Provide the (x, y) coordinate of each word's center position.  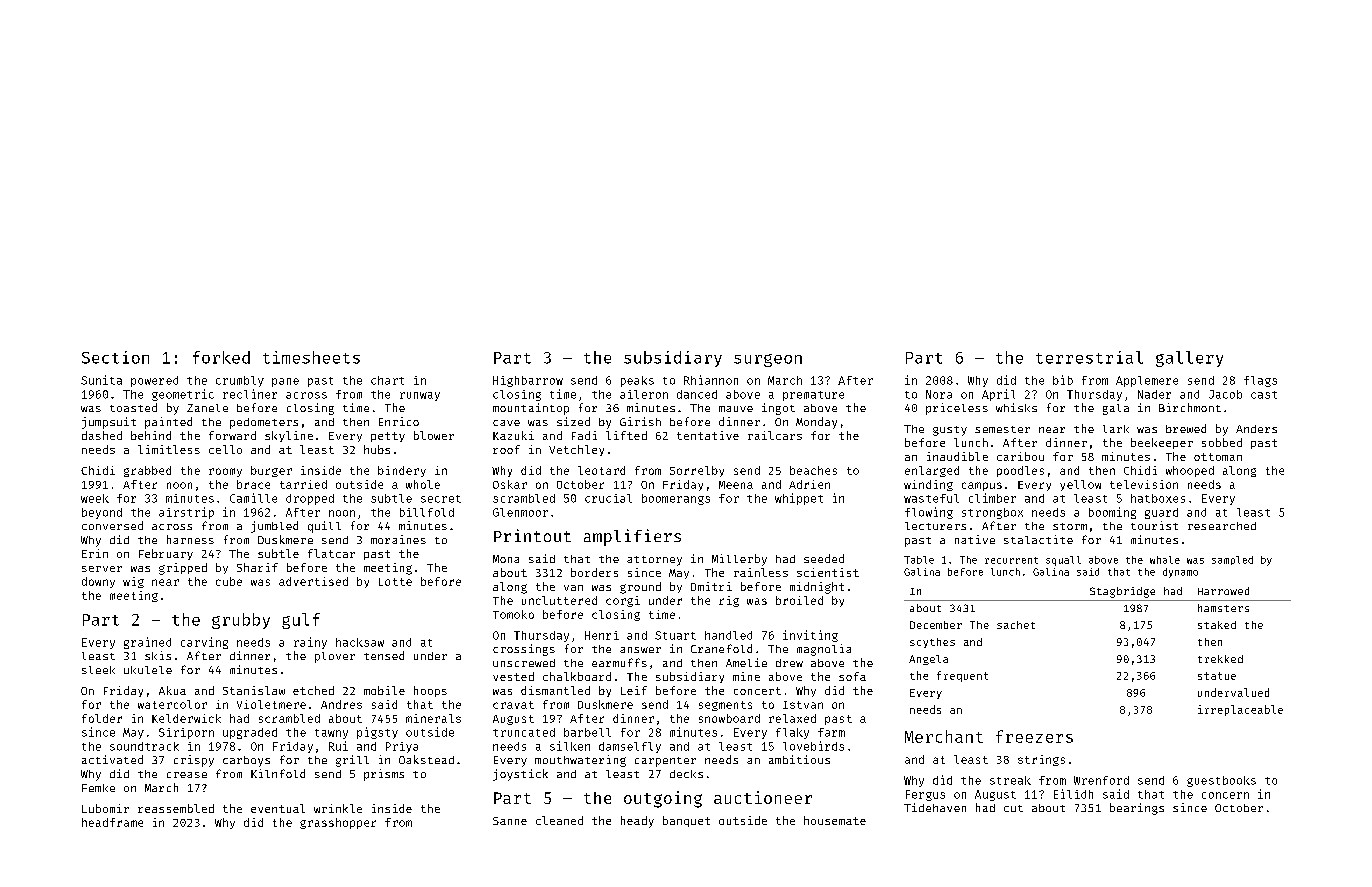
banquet (686, 821)
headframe (112, 822)
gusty (950, 431)
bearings (1137, 809)
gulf (301, 621)
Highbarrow (528, 381)
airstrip (186, 513)
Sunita (101, 380)
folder (102, 718)
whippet (799, 499)
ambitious (799, 759)
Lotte (395, 582)
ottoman (1218, 457)
